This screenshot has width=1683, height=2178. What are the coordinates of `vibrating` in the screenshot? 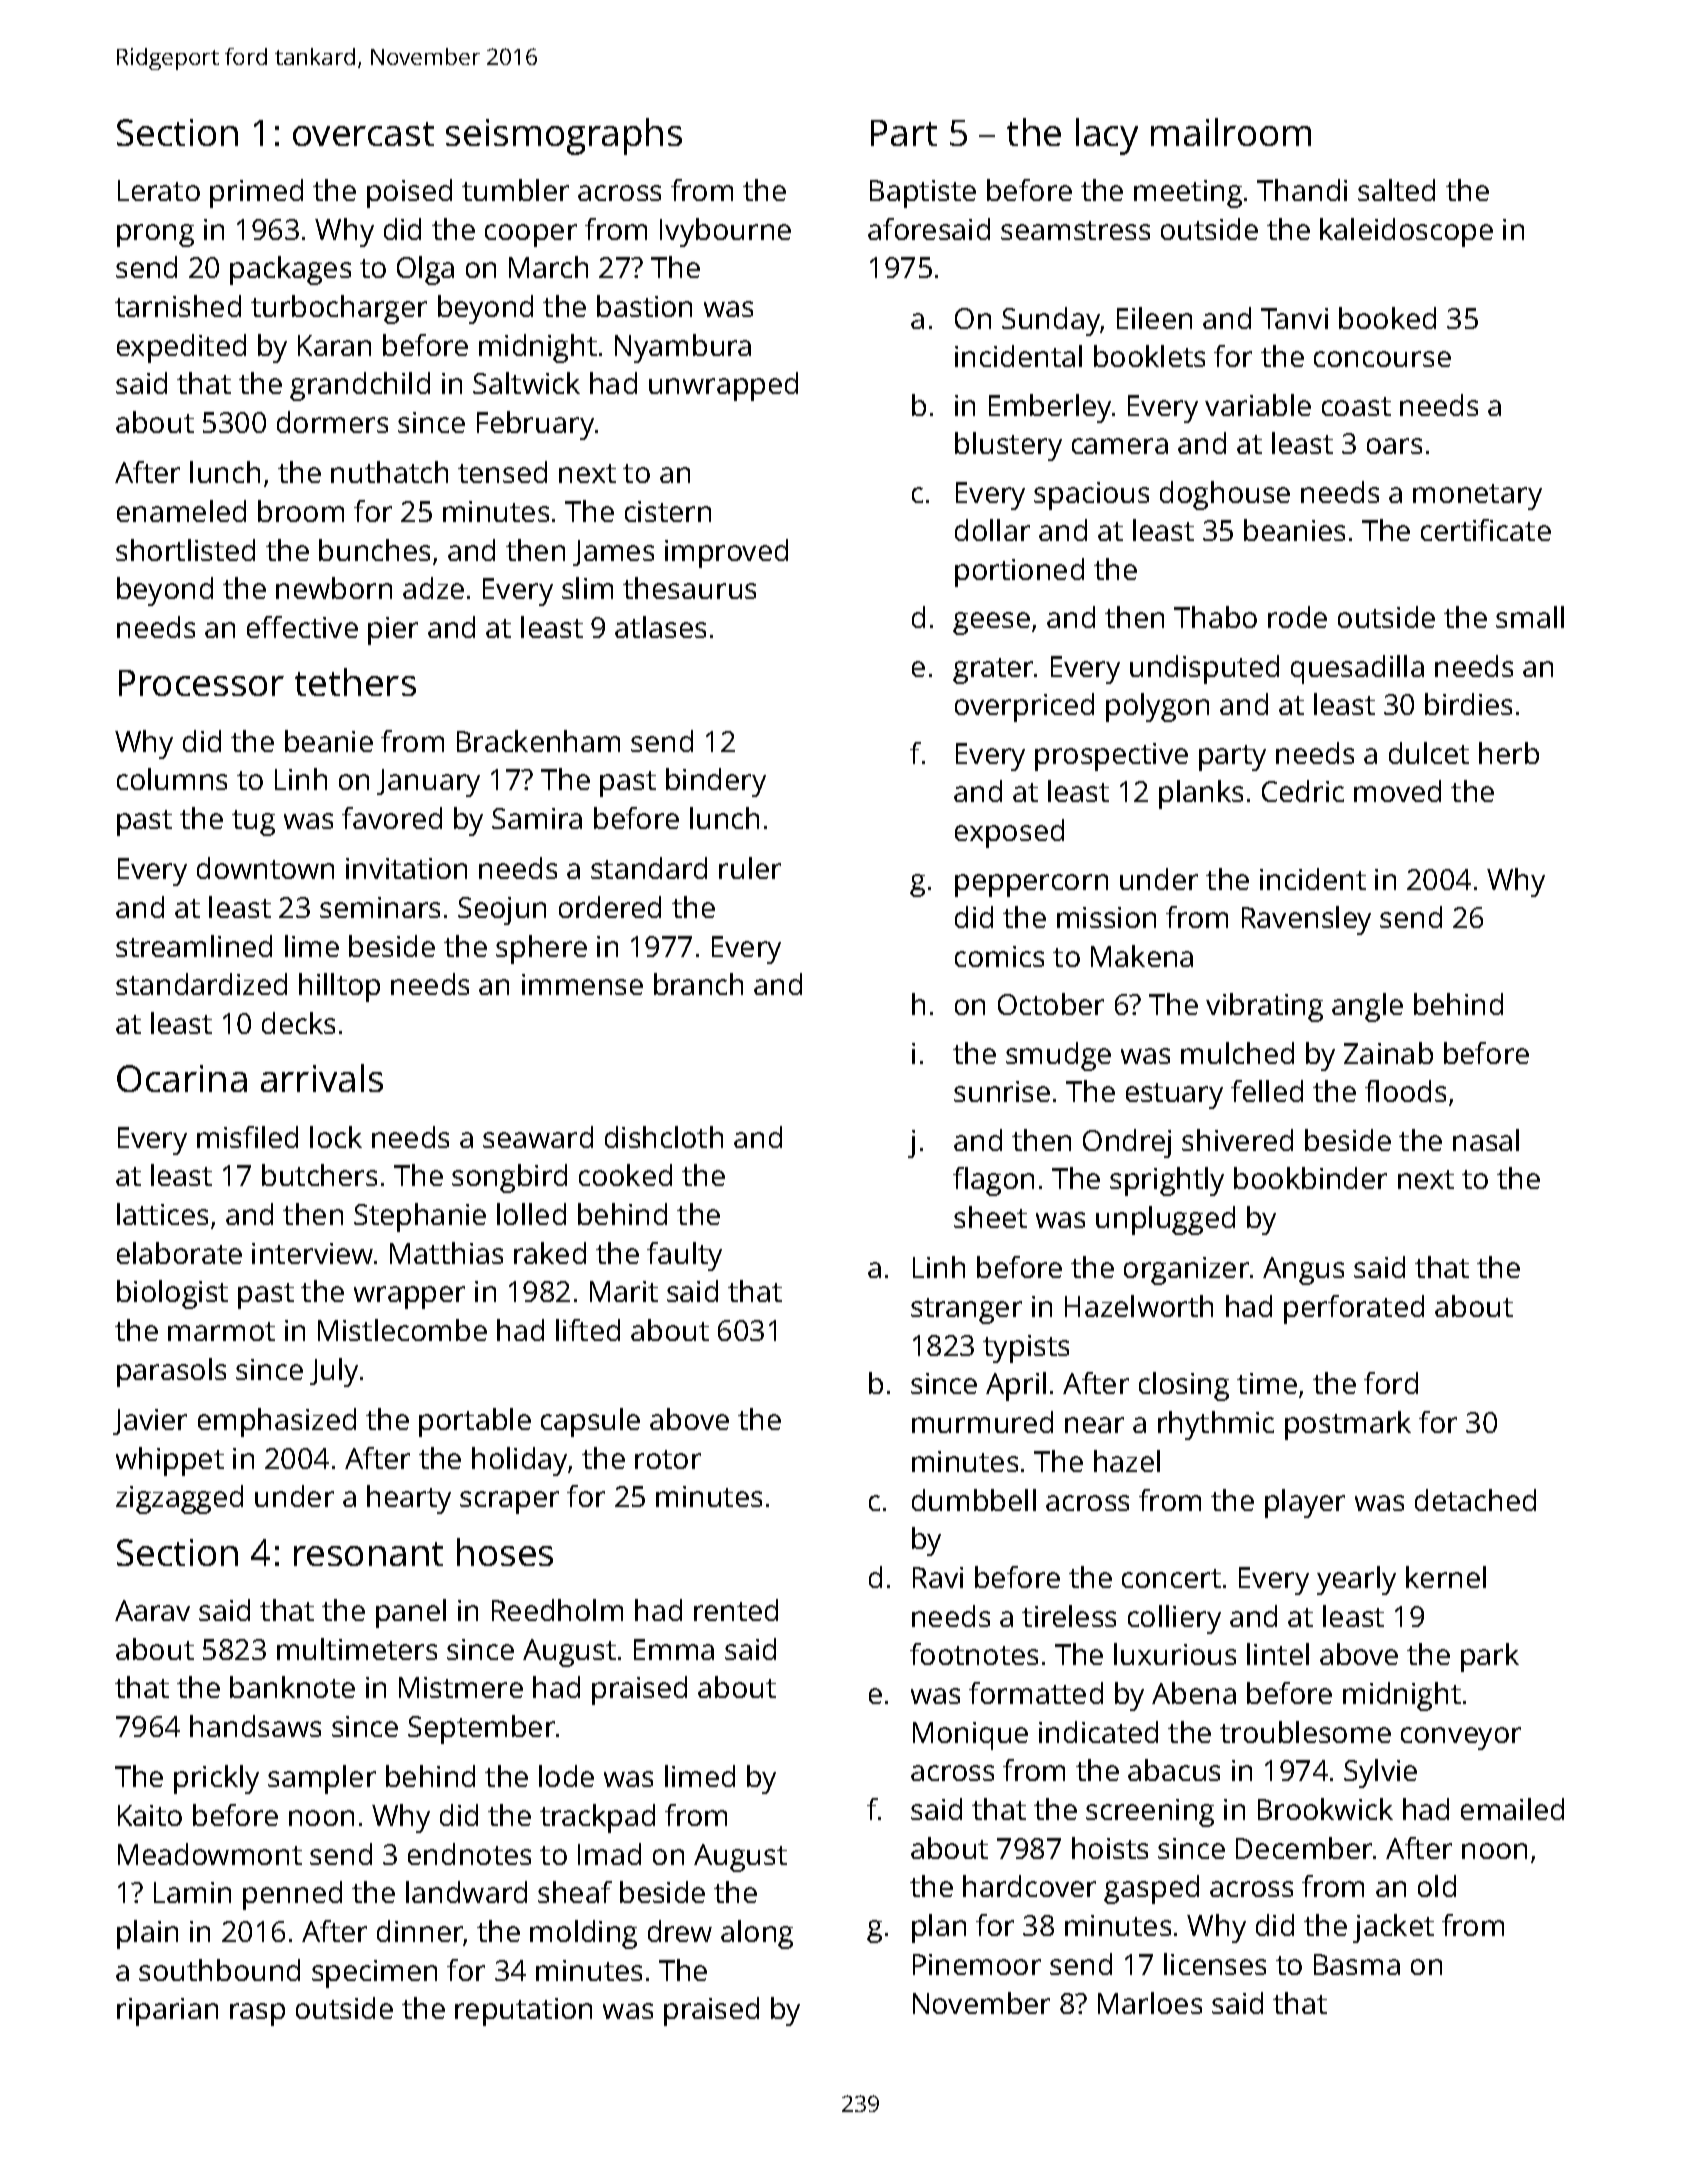 It's located at (1264, 1007).
